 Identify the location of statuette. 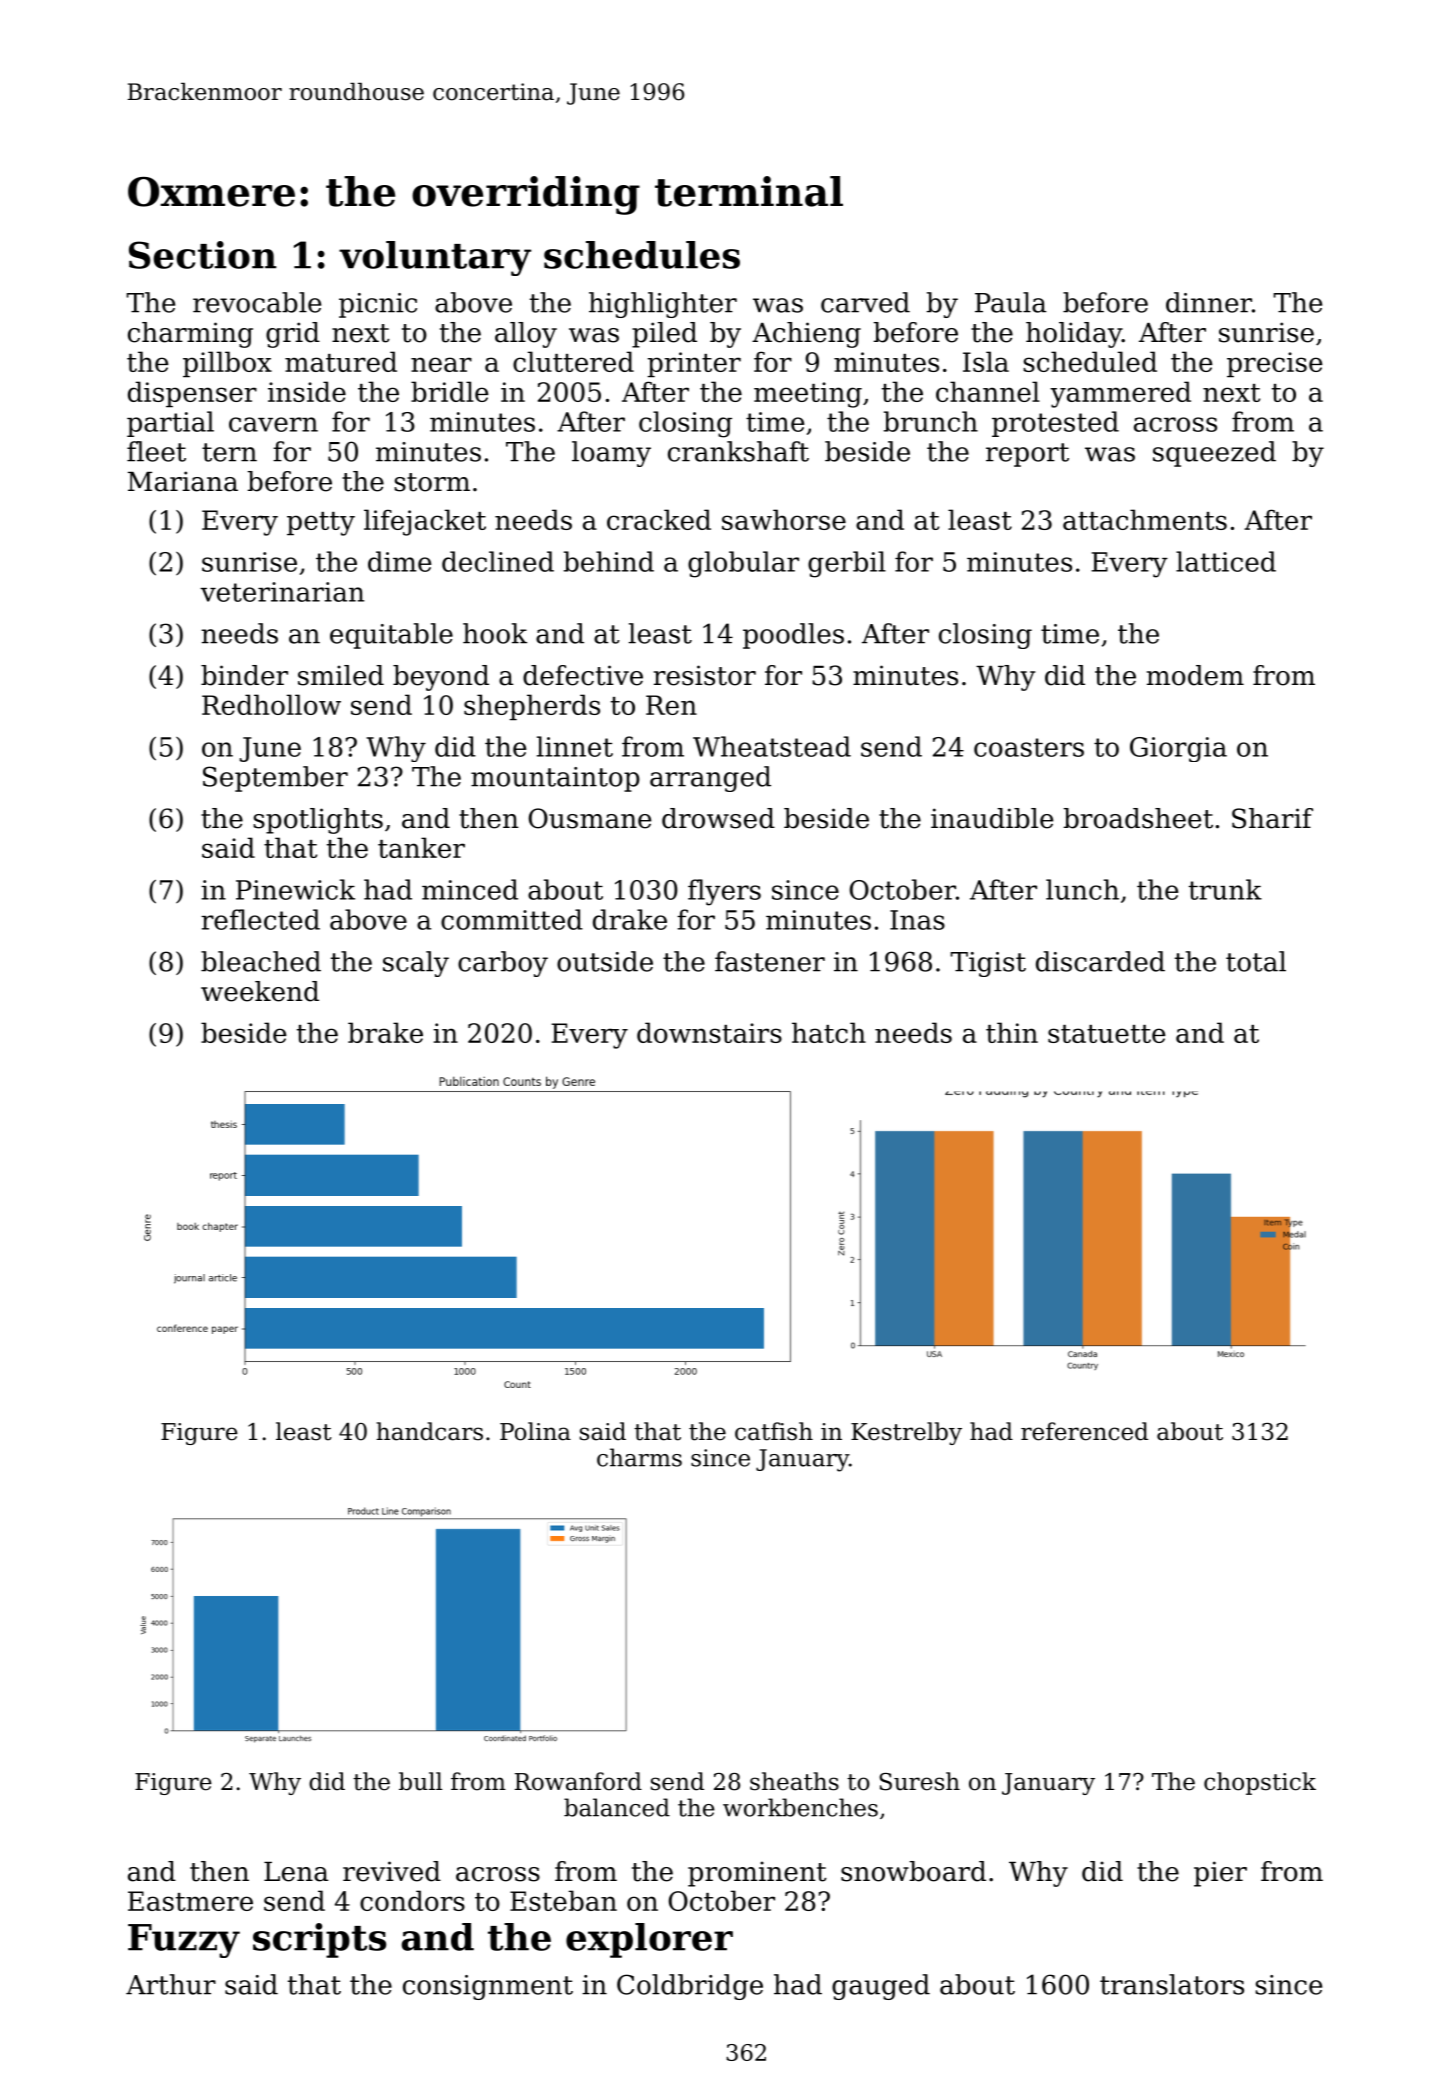
(1106, 1034).
